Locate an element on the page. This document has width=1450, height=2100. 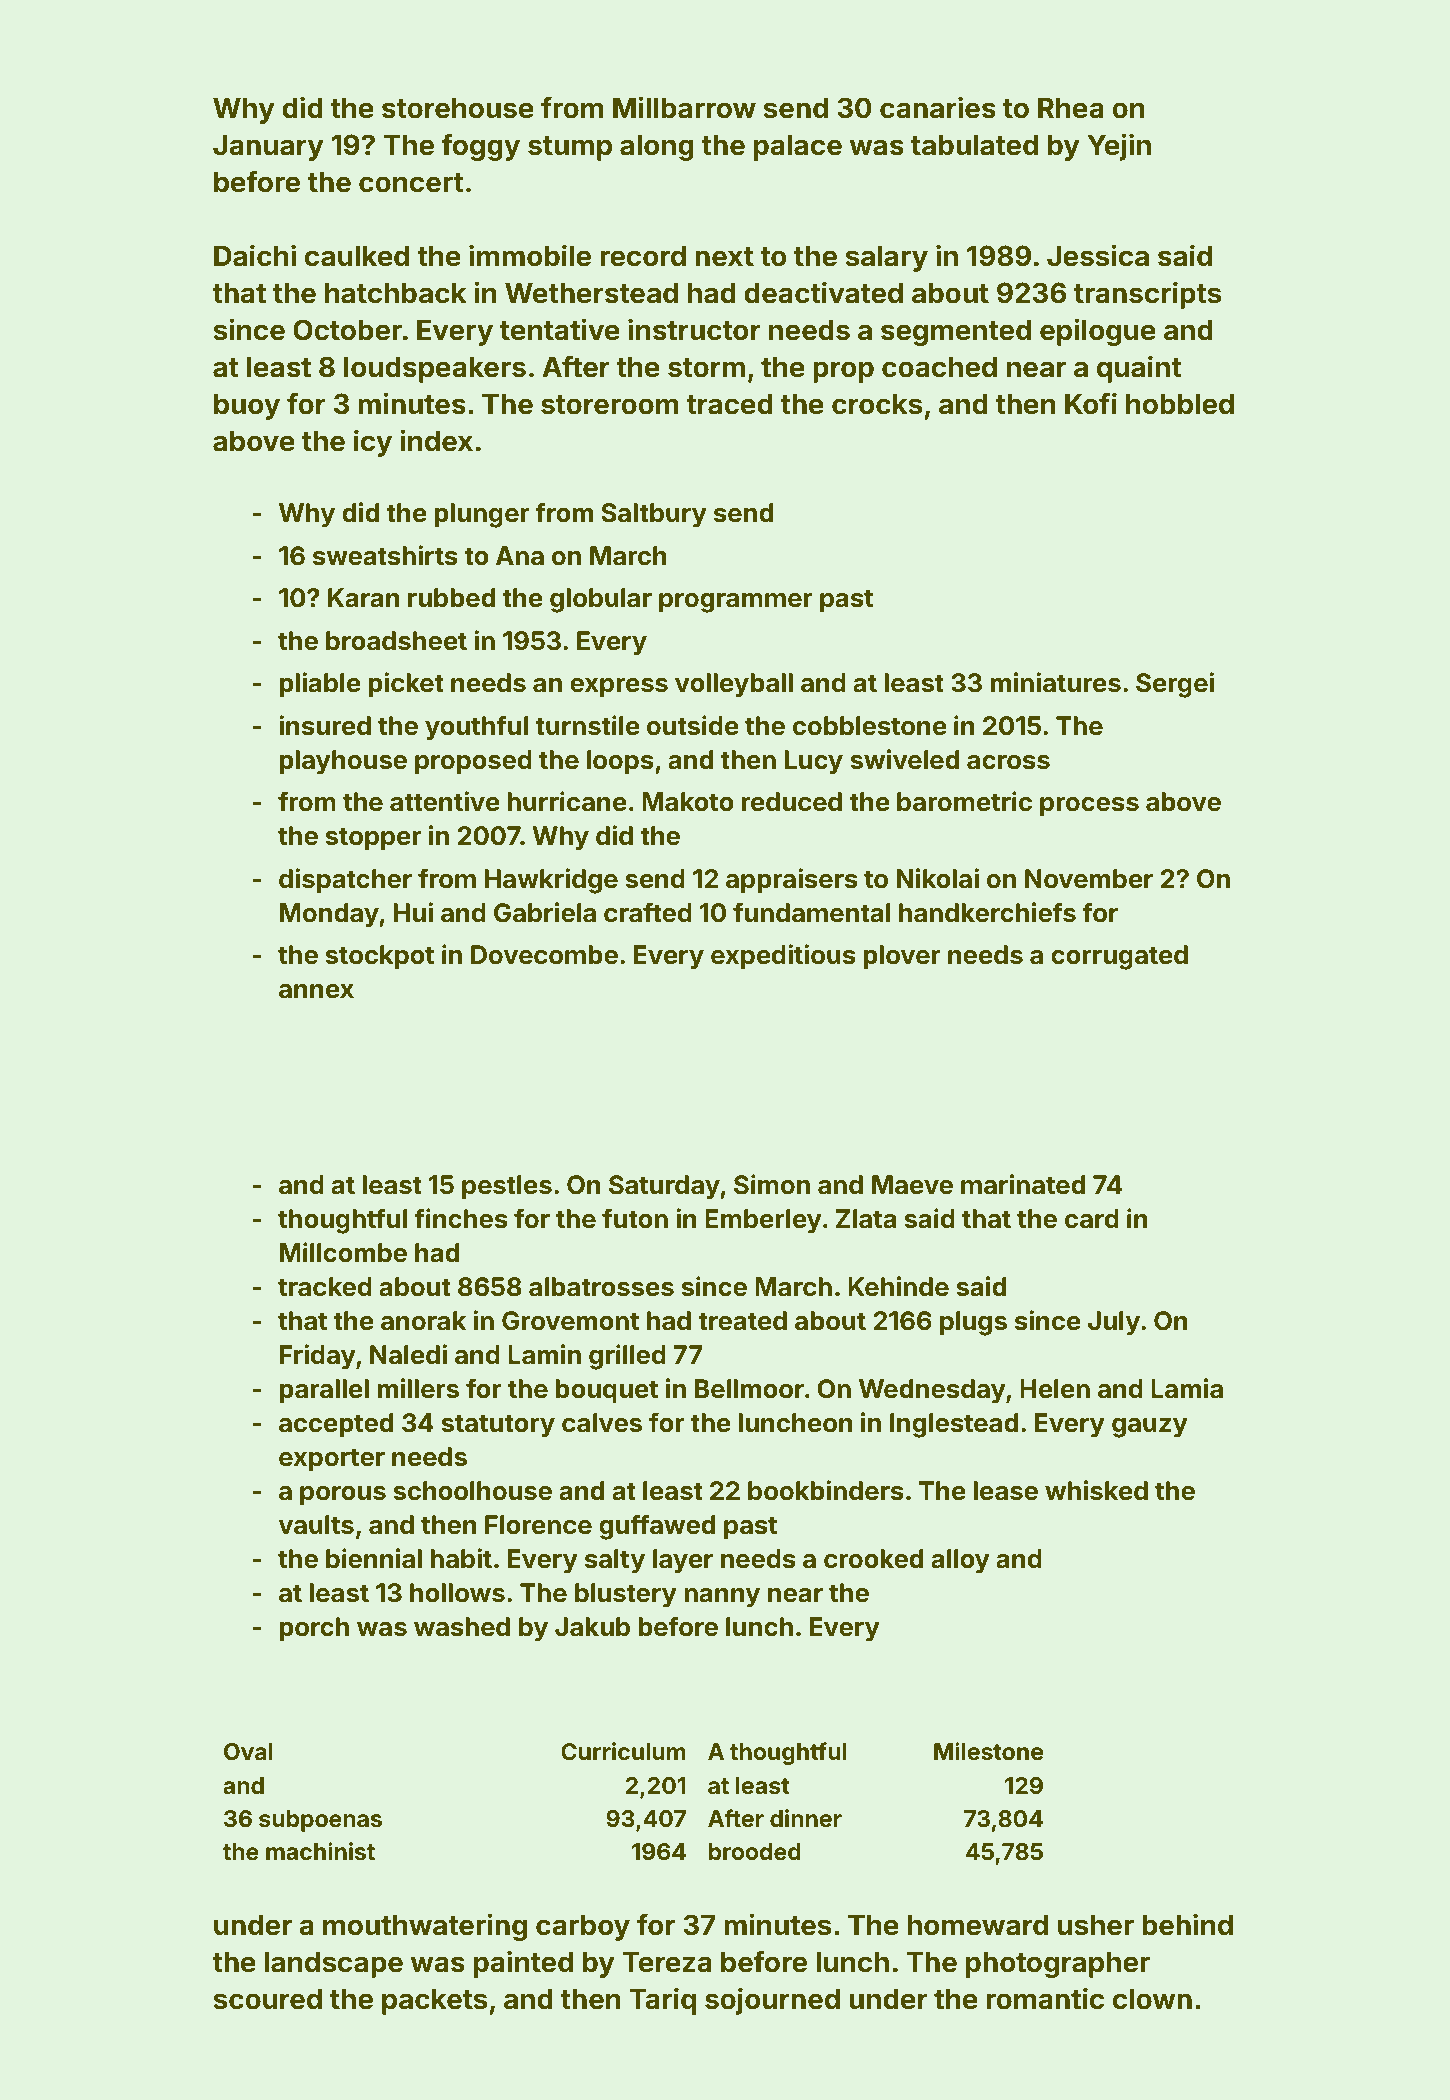
usher is located at coordinates (1096, 1925).
